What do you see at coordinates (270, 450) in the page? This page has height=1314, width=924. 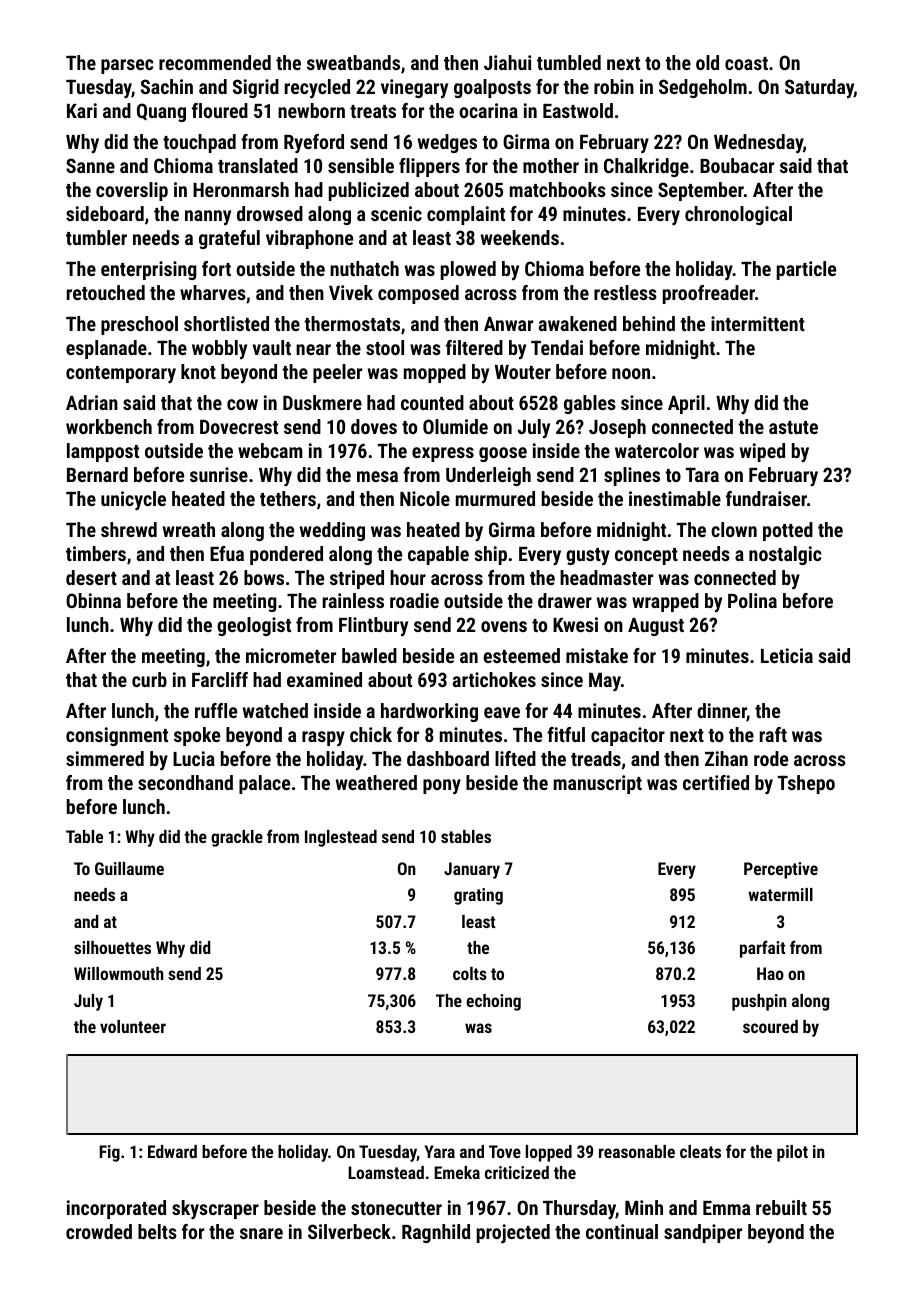 I see `webcam` at bounding box center [270, 450].
